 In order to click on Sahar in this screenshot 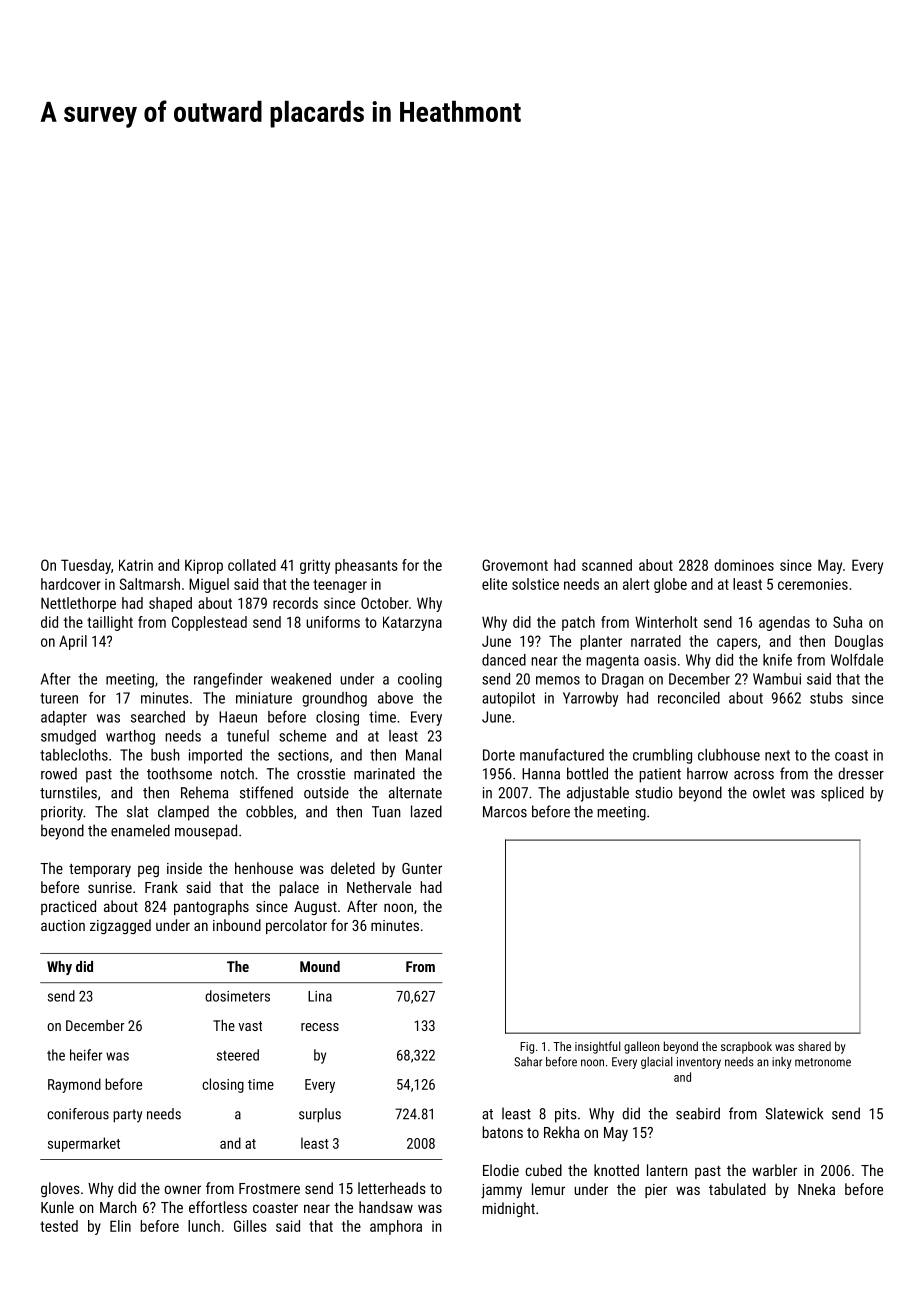, I will do `click(528, 1062)`.
